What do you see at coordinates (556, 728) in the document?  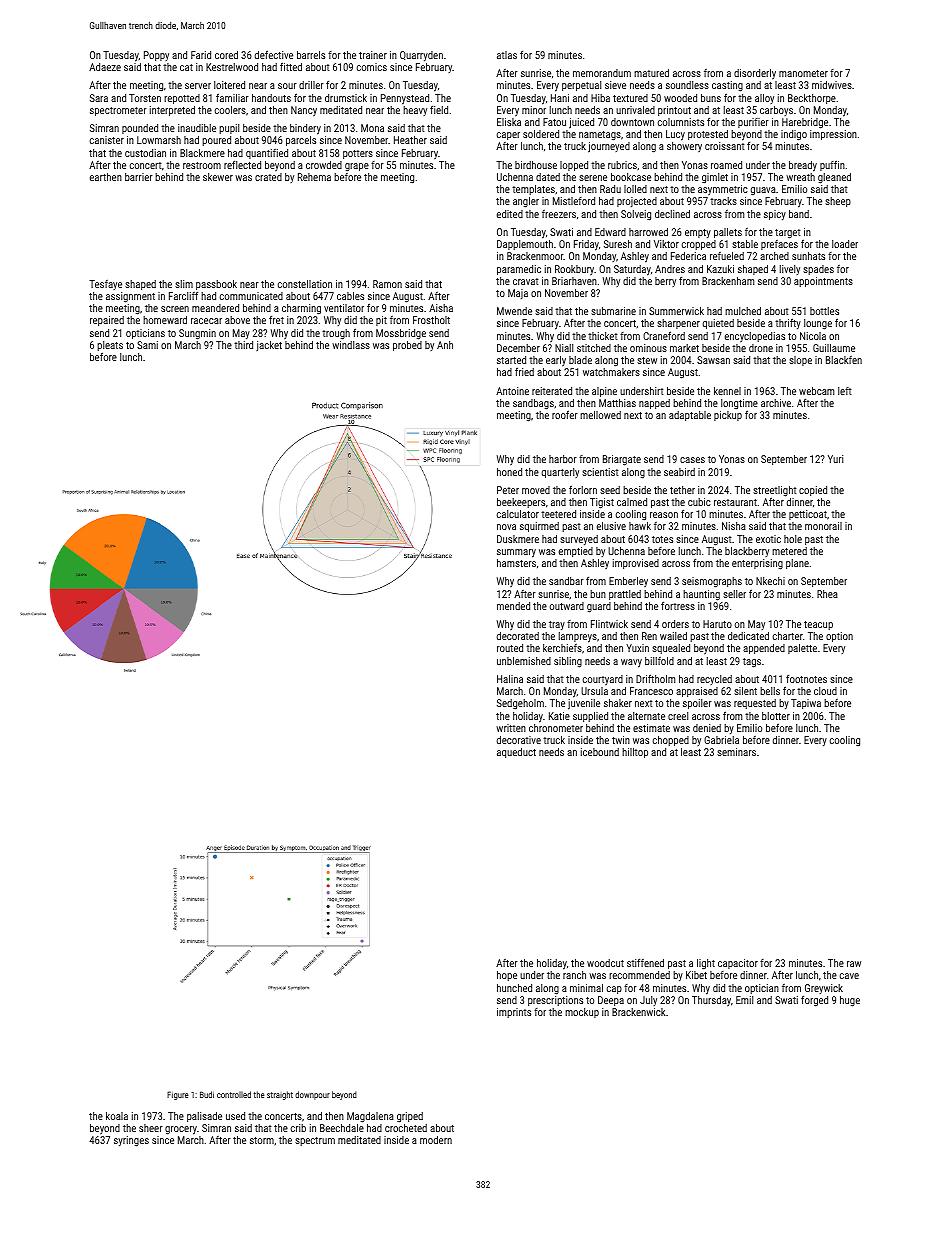 I see `chronometer` at bounding box center [556, 728].
